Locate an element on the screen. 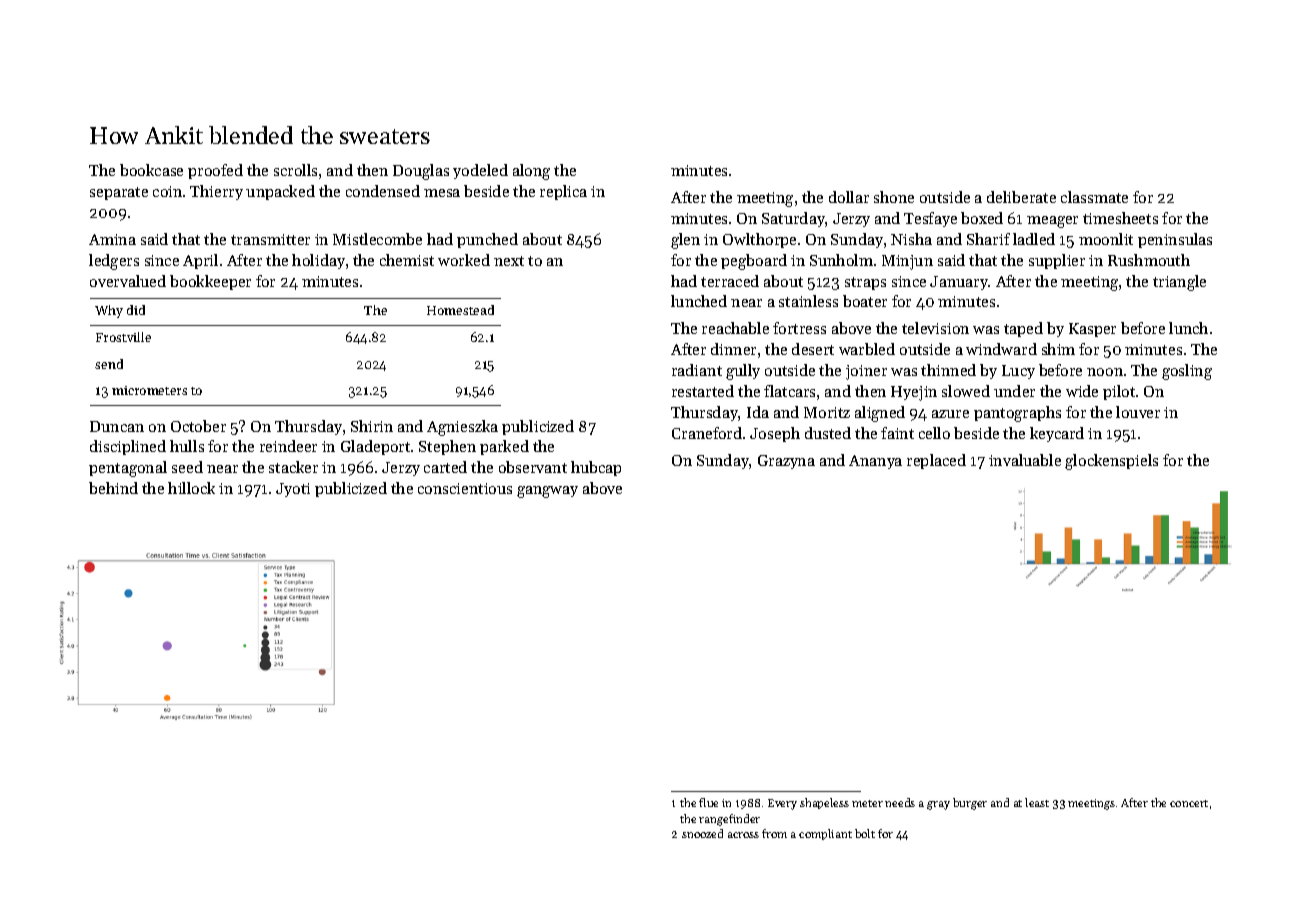 The image size is (1308, 924). replica is located at coordinates (563, 192).
